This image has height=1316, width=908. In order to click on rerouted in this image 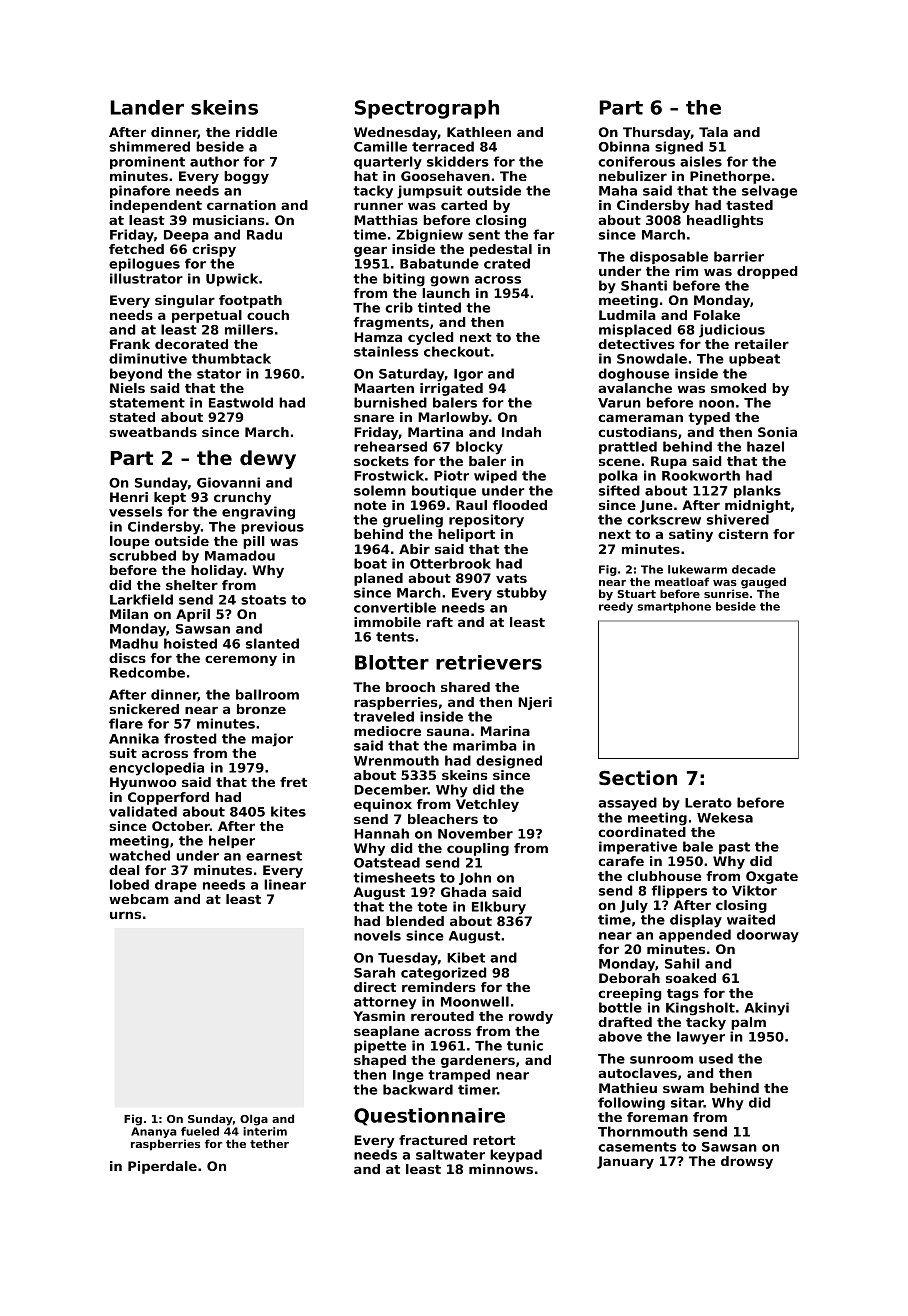, I will do `click(442, 1016)`.
